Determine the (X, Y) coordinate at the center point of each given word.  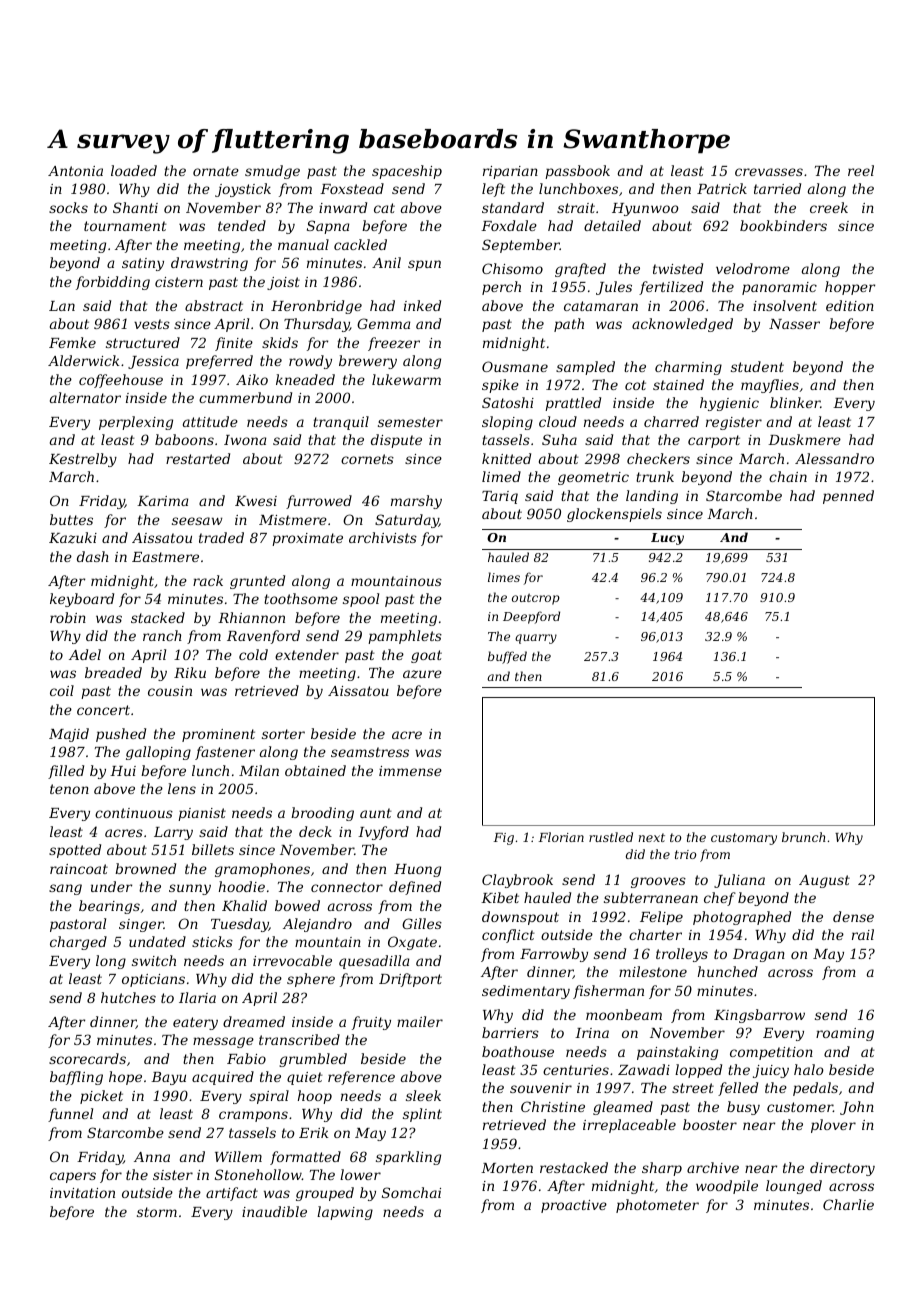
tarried (777, 188)
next (651, 837)
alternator (85, 397)
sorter (283, 734)
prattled (573, 404)
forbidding (113, 283)
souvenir (541, 1088)
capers (73, 1177)
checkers (658, 458)
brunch (803, 837)
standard (513, 207)
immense (410, 771)
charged (78, 943)
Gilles (422, 923)
